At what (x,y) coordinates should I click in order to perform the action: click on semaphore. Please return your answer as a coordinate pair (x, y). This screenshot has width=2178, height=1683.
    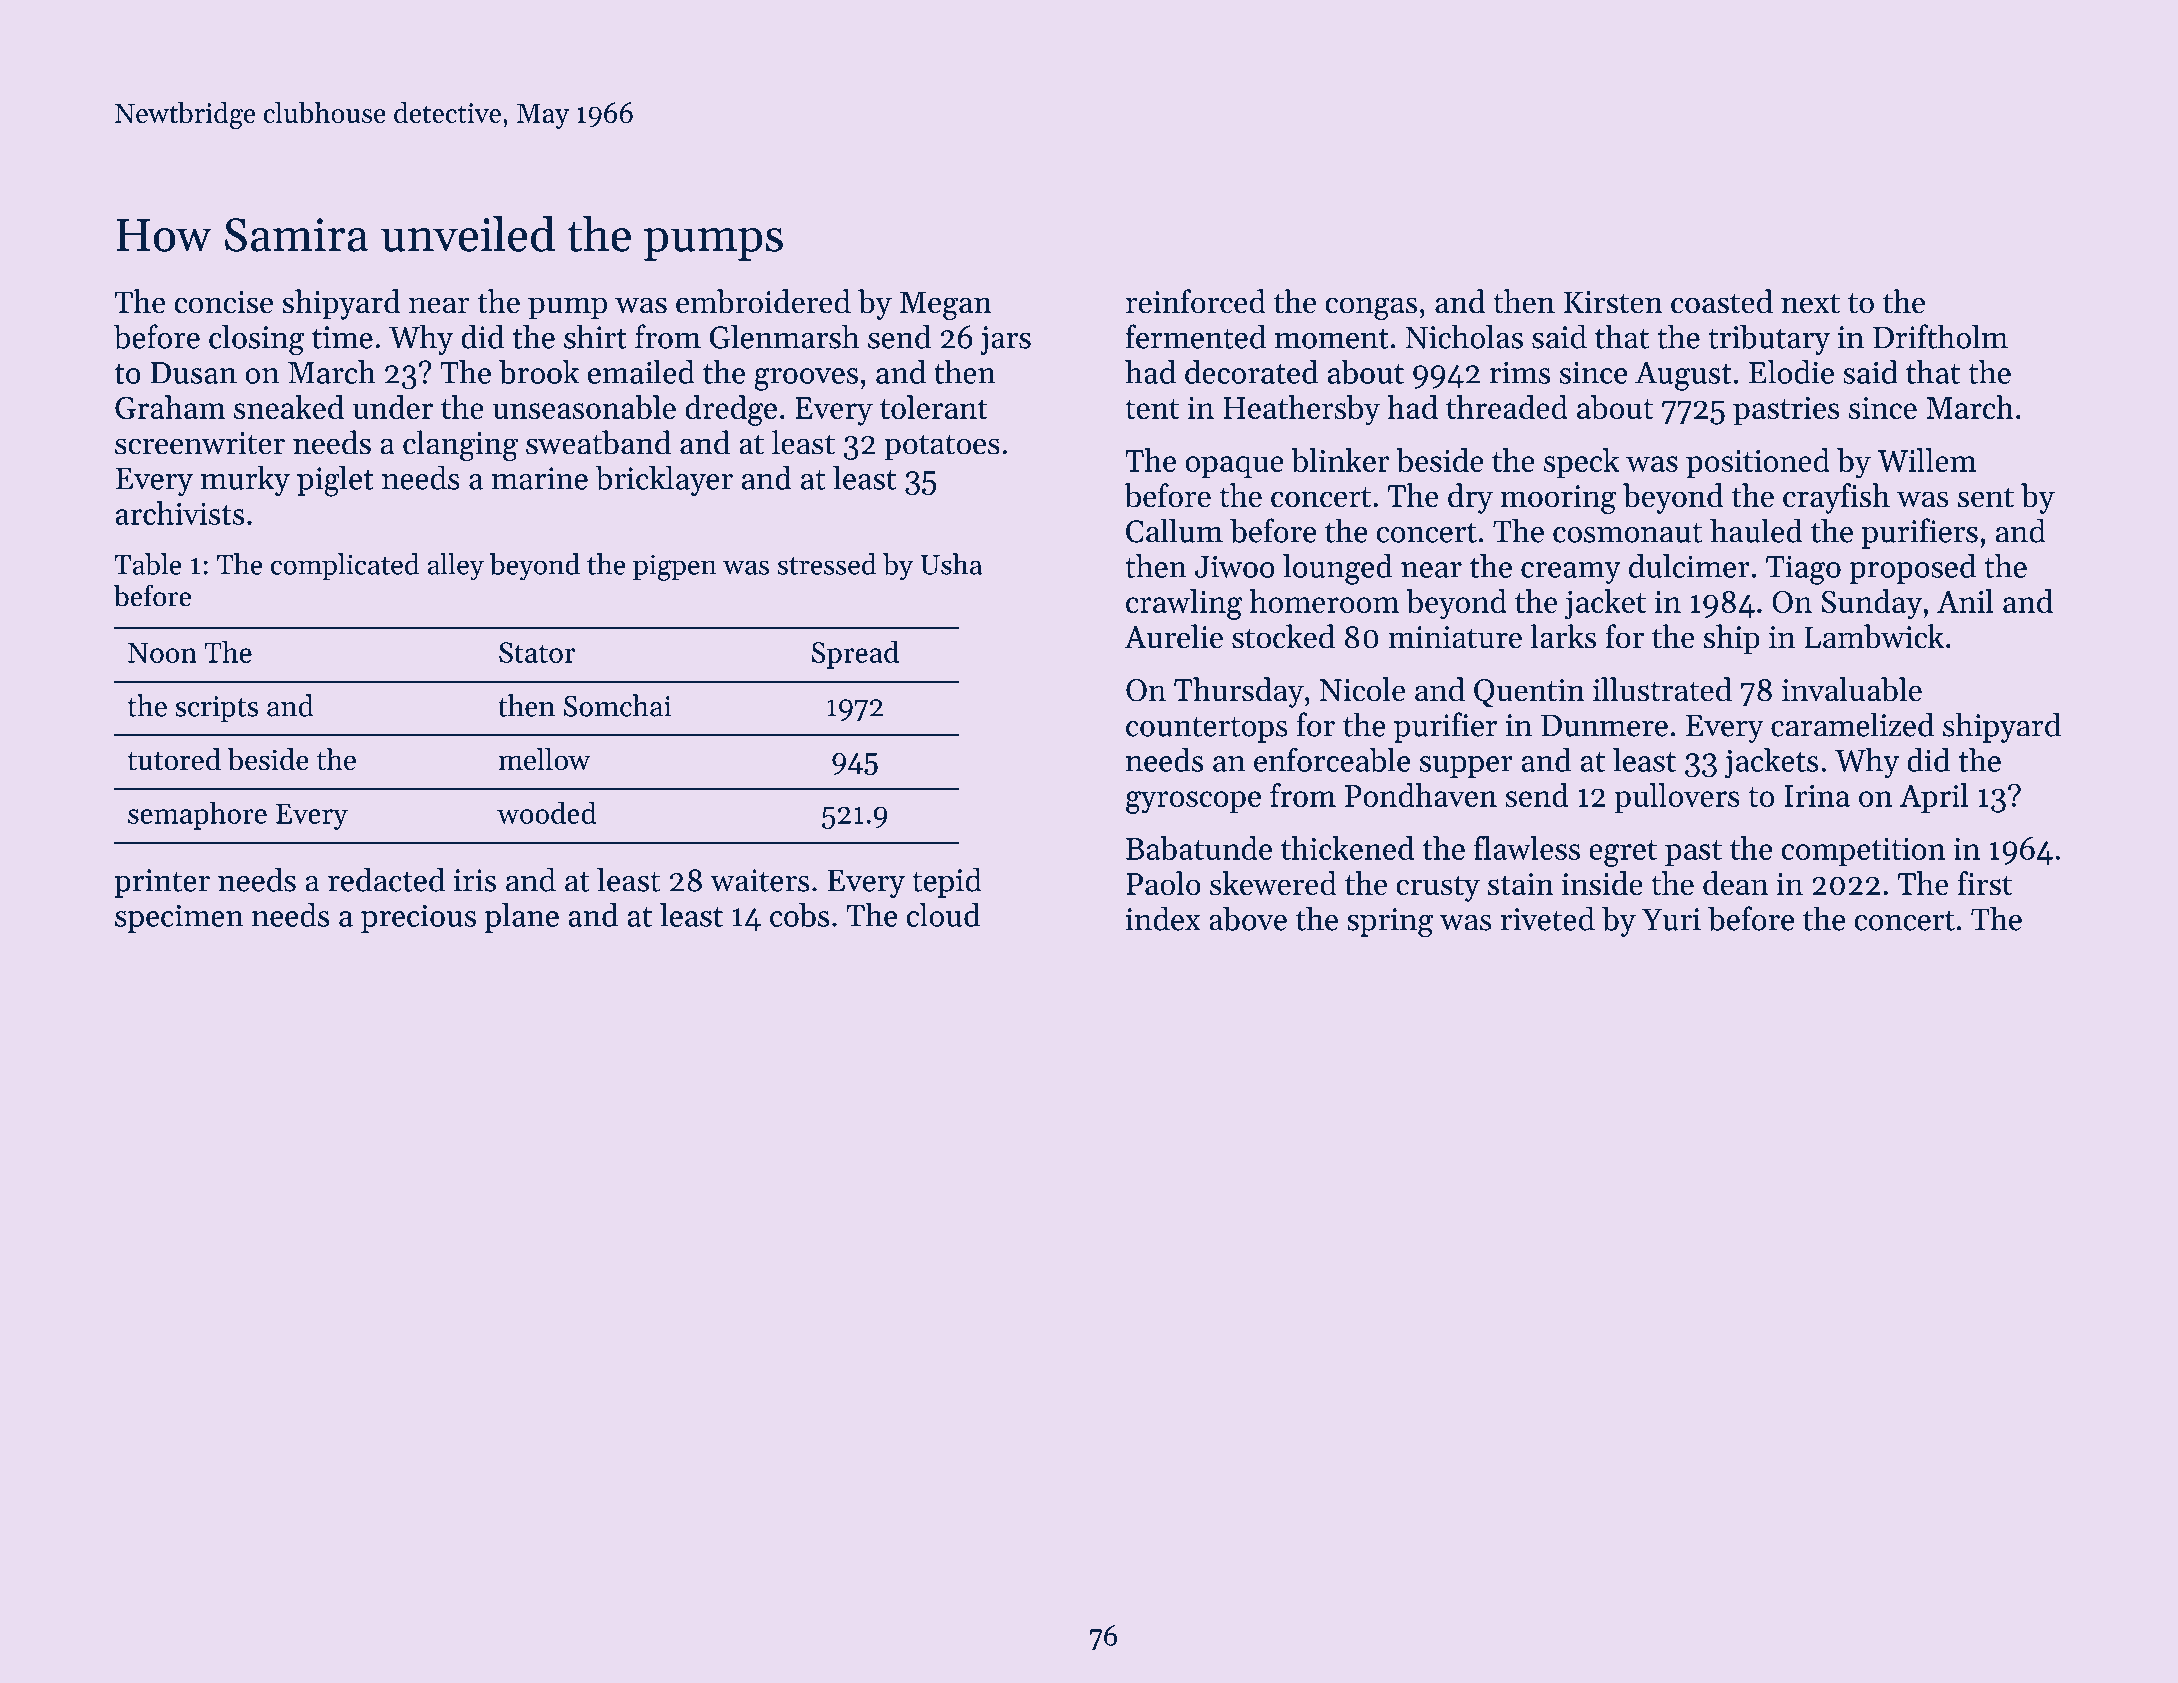
    Looking at the image, I should click on (197, 815).
